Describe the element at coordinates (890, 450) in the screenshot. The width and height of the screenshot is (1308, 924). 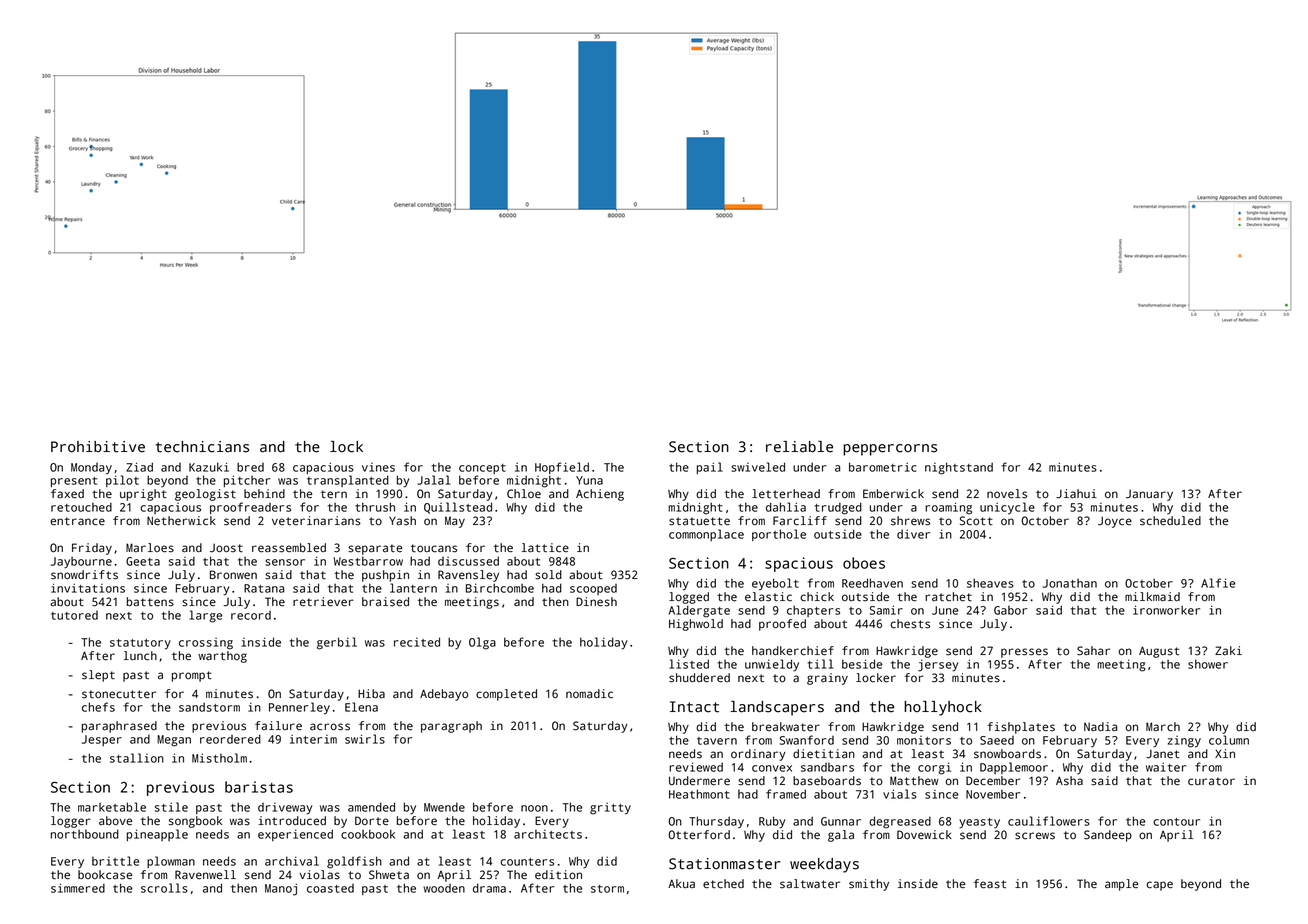
I see `peppercorns` at that location.
